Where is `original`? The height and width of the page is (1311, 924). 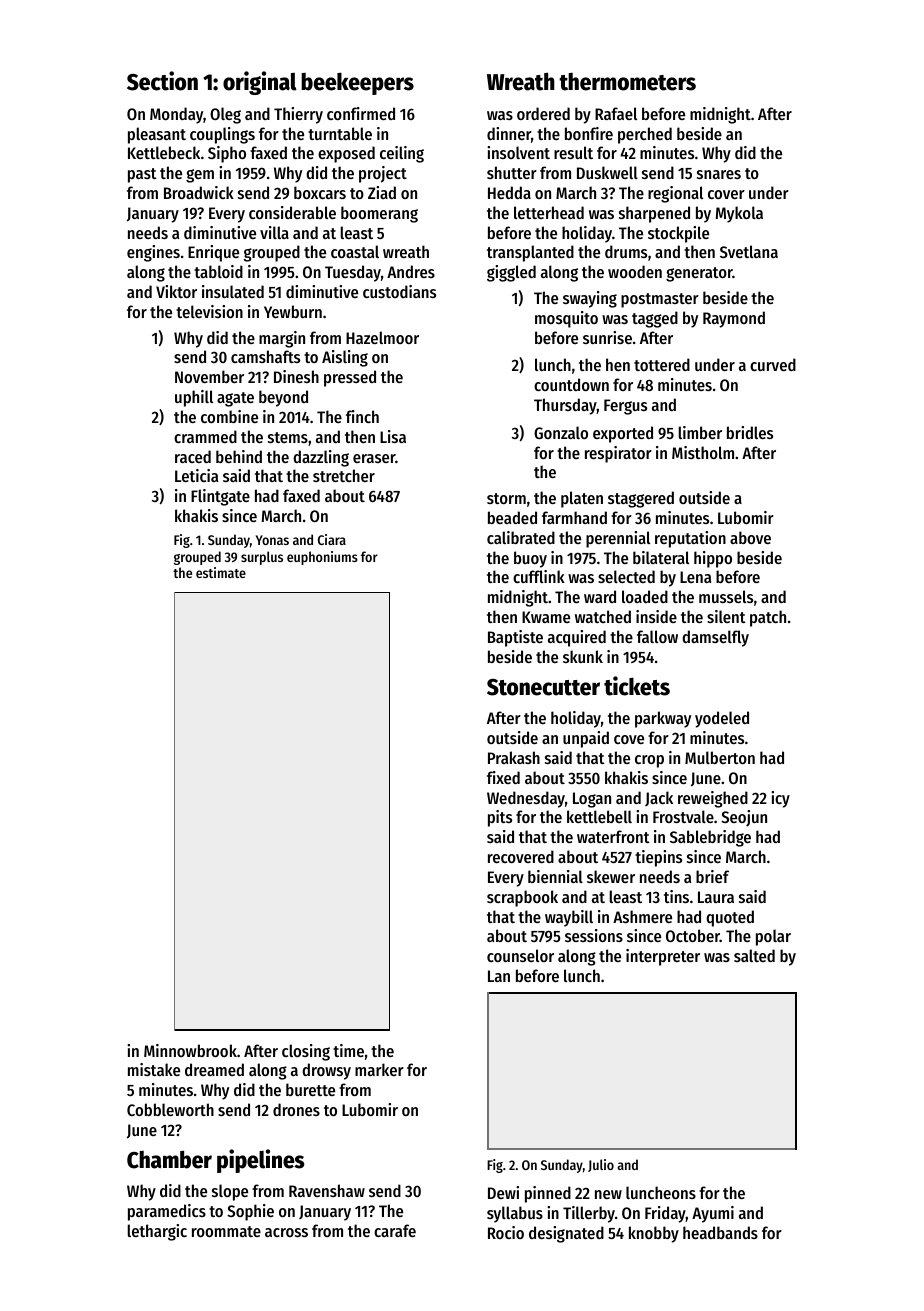
original is located at coordinates (260, 83).
